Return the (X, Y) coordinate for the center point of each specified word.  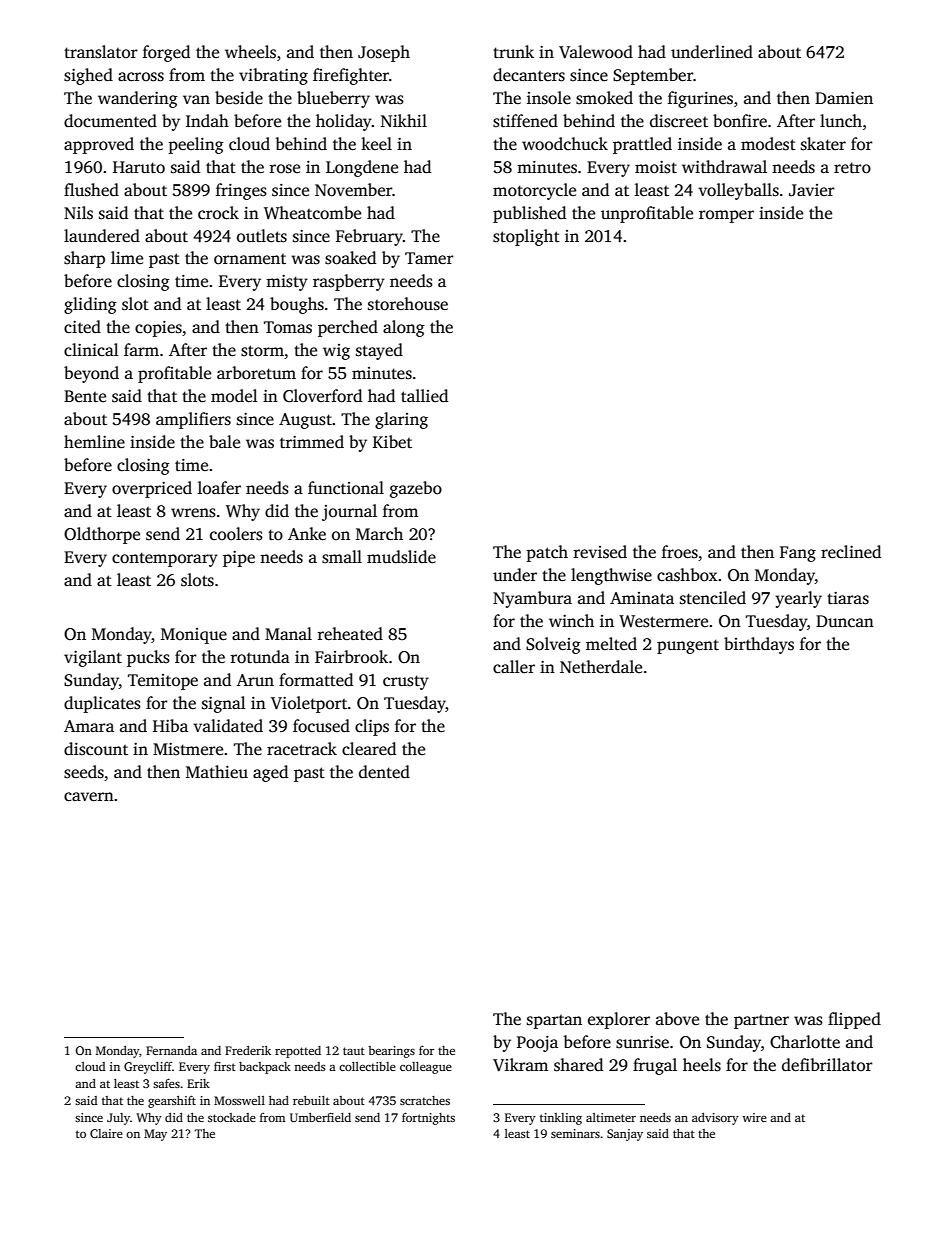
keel (376, 144)
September (653, 76)
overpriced (152, 489)
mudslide (401, 557)
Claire (106, 1133)
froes (680, 552)
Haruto (139, 167)
